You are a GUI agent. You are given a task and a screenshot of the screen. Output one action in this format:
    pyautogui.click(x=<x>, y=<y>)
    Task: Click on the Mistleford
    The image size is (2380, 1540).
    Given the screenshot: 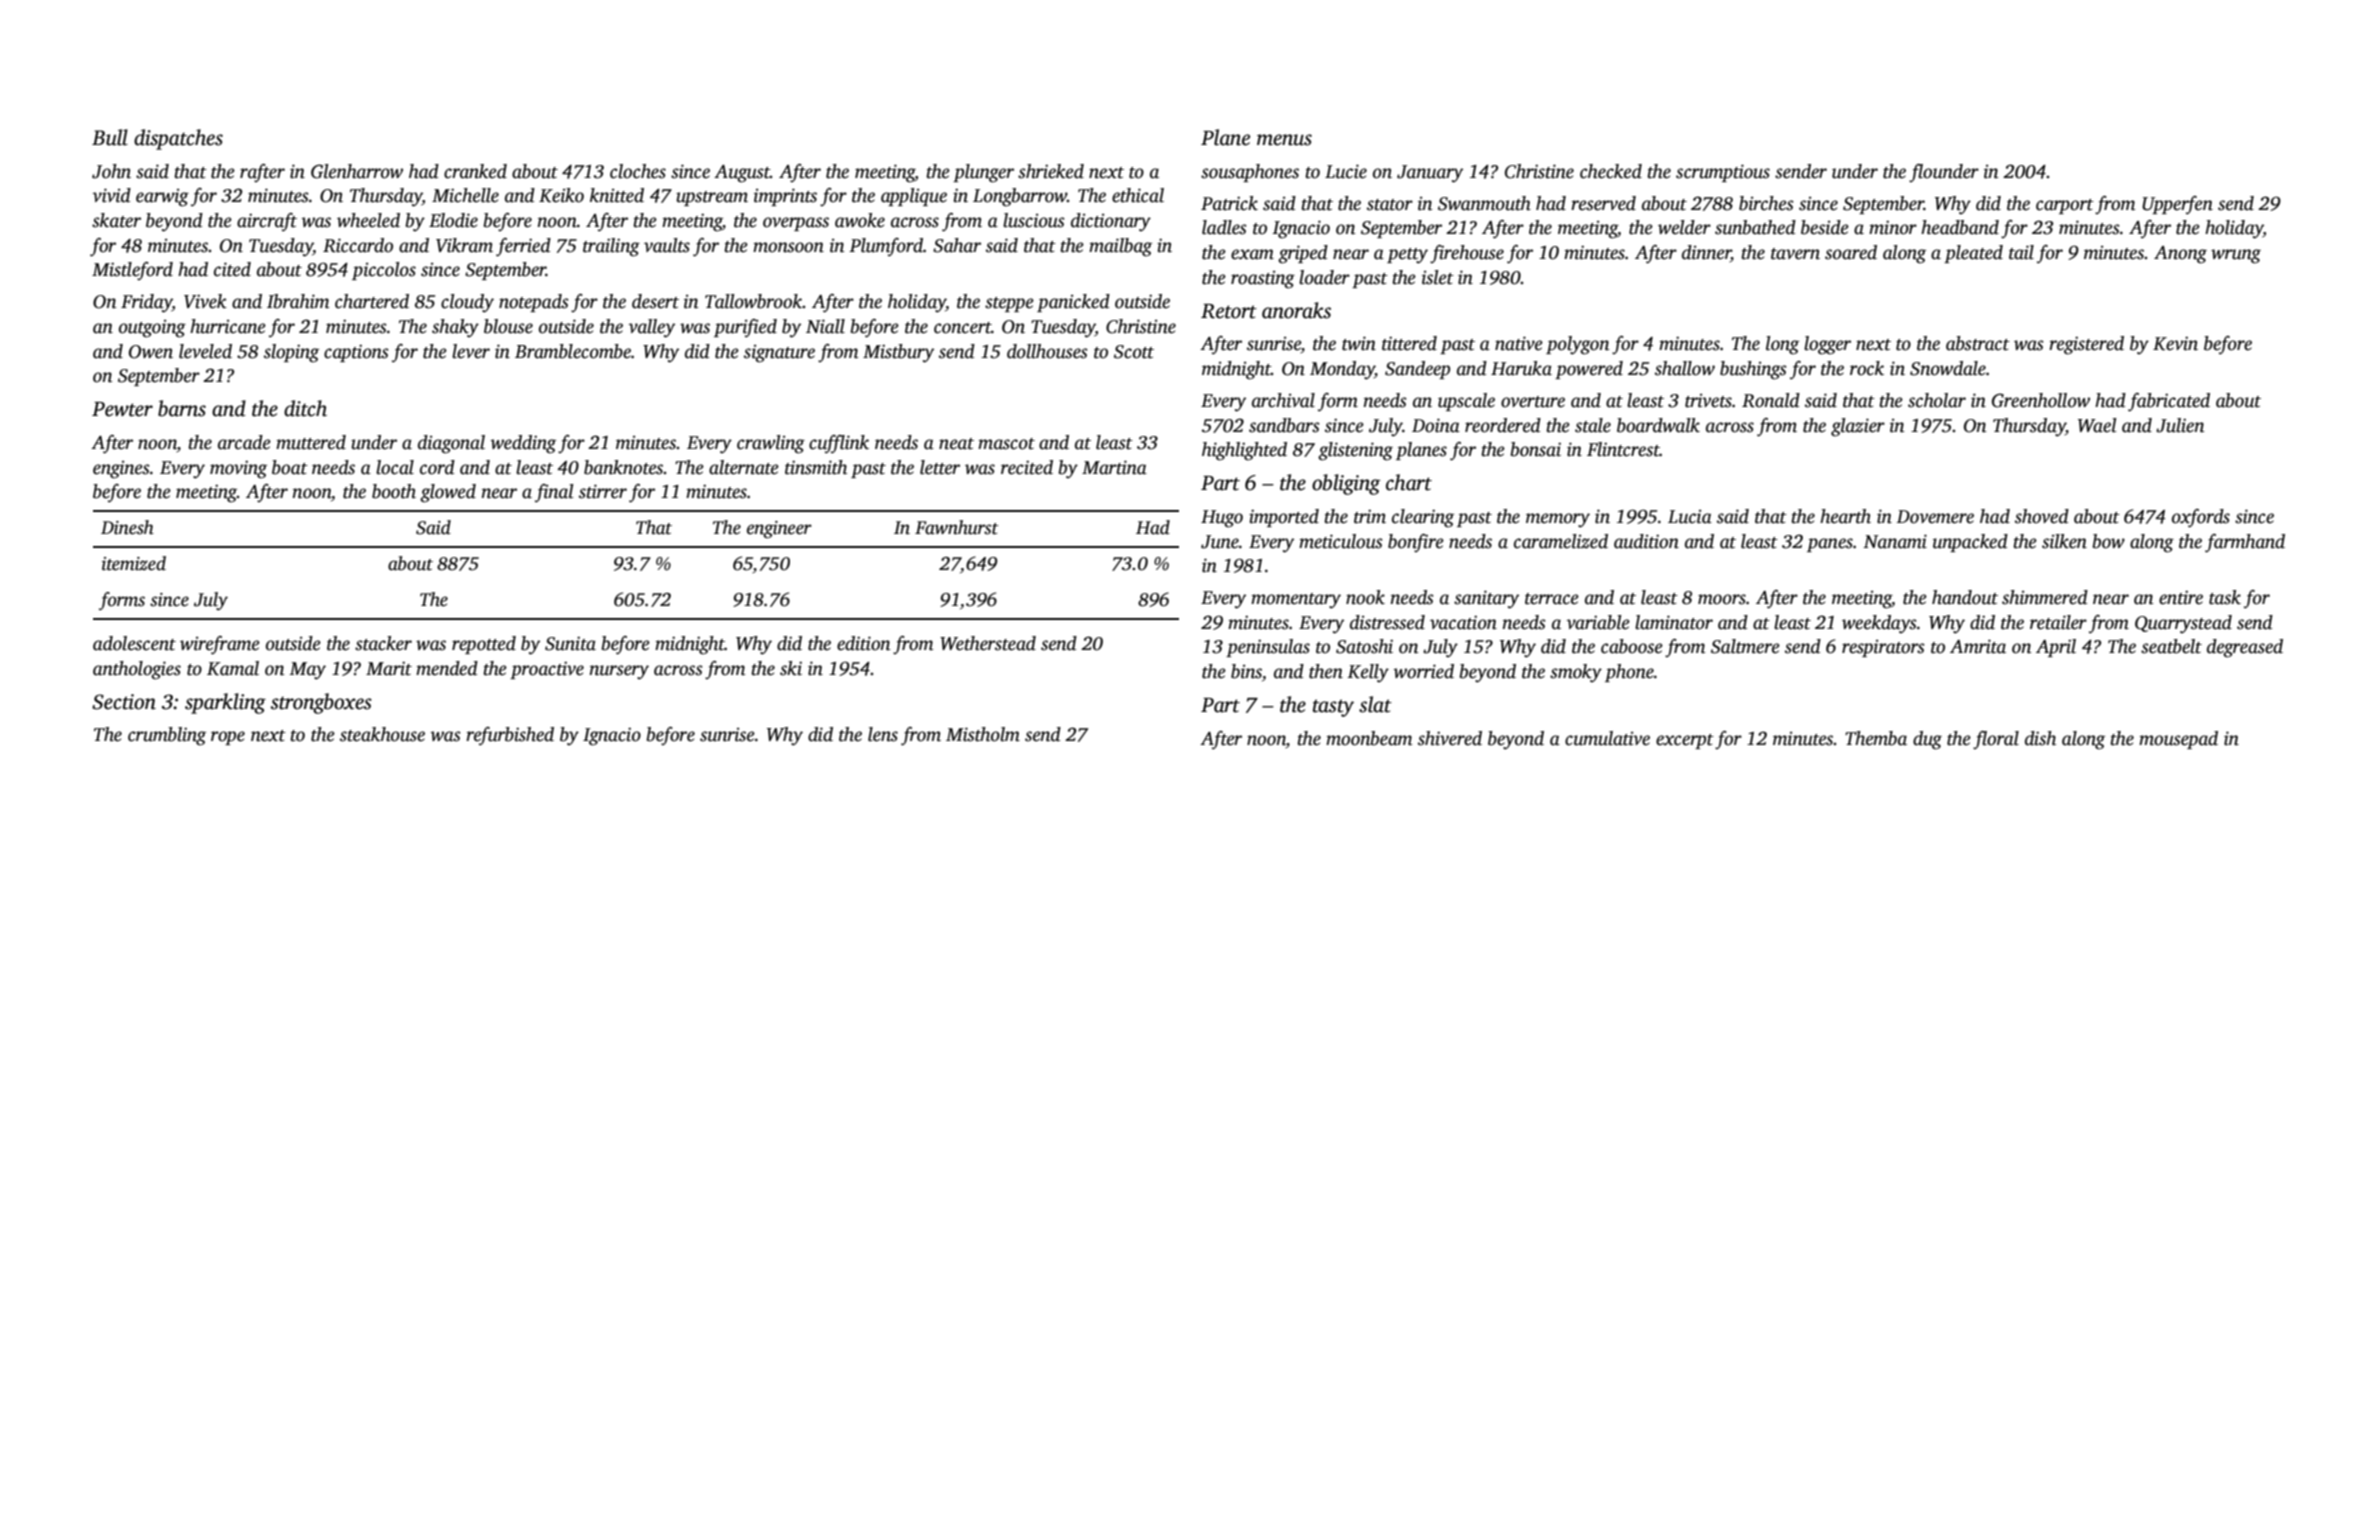 What is the action you would take?
    pyautogui.click(x=132, y=271)
